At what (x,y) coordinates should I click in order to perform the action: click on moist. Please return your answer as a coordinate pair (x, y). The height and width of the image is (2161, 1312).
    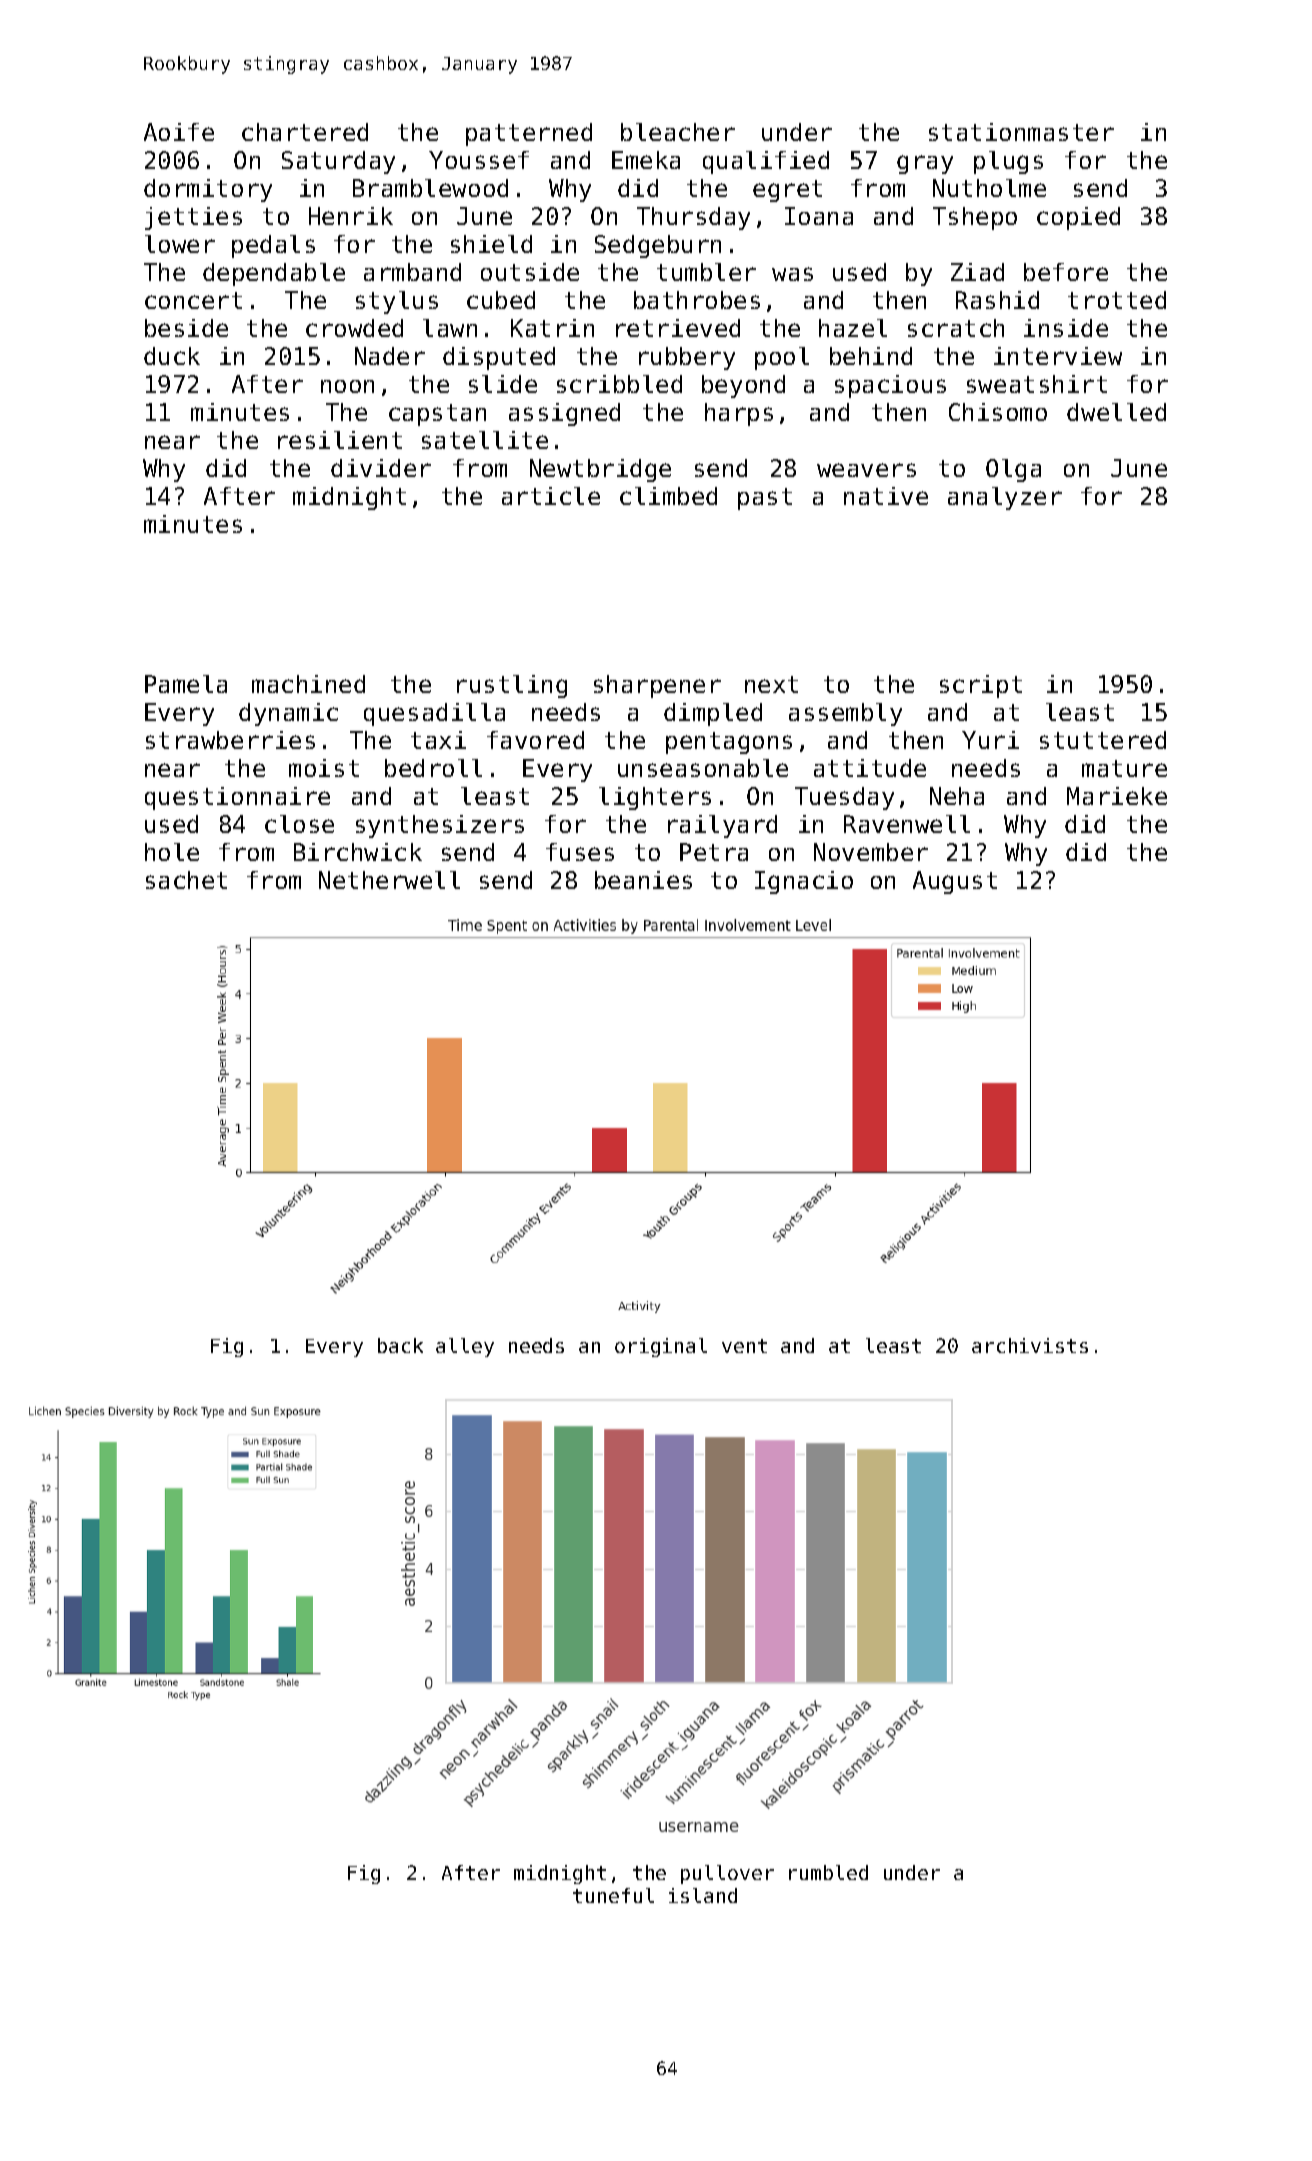
    Looking at the image, I should click on (324, 768).
